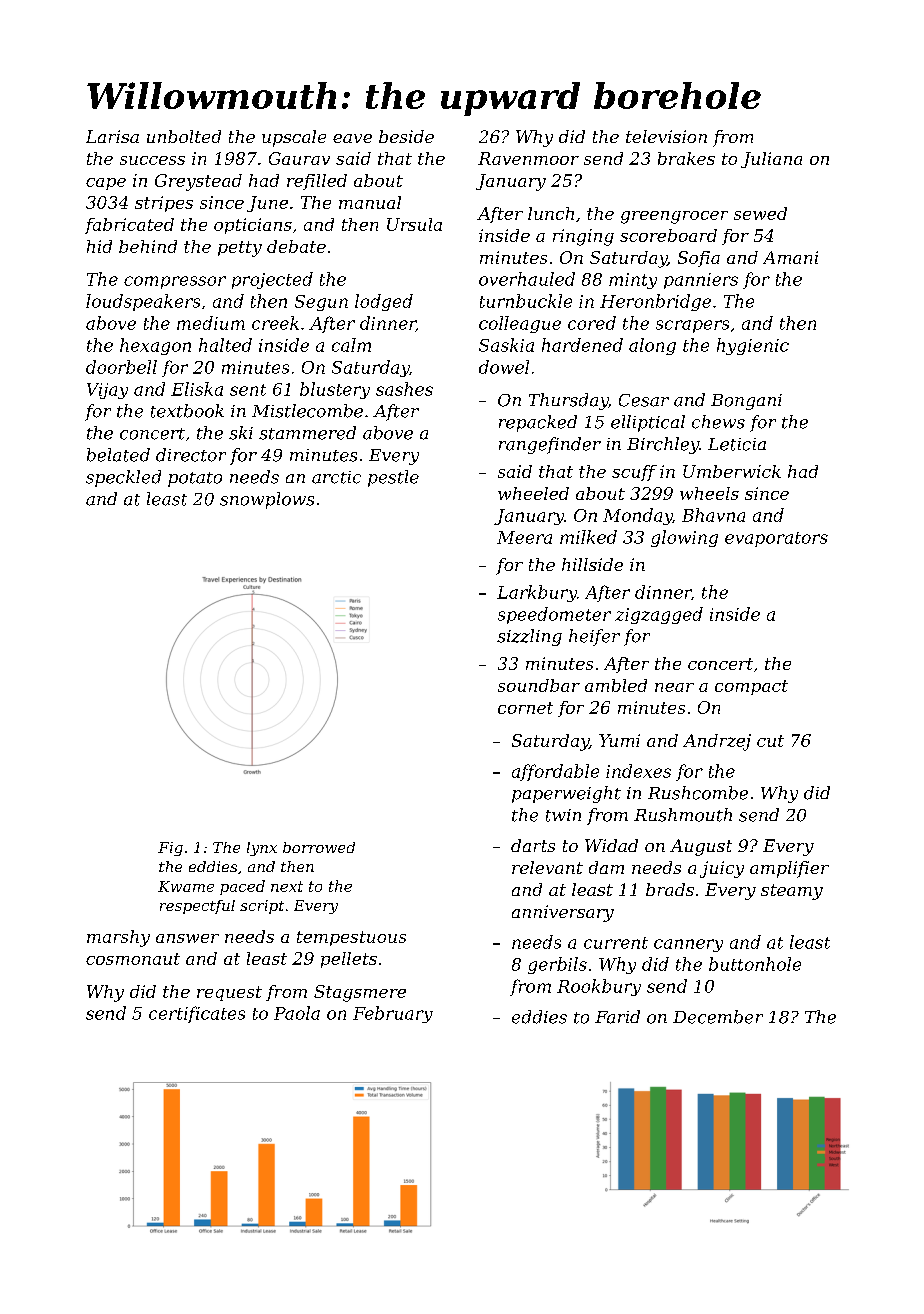 This screenshot has height=1314, width=924. I want to click on lynx, so click(262, 849).
